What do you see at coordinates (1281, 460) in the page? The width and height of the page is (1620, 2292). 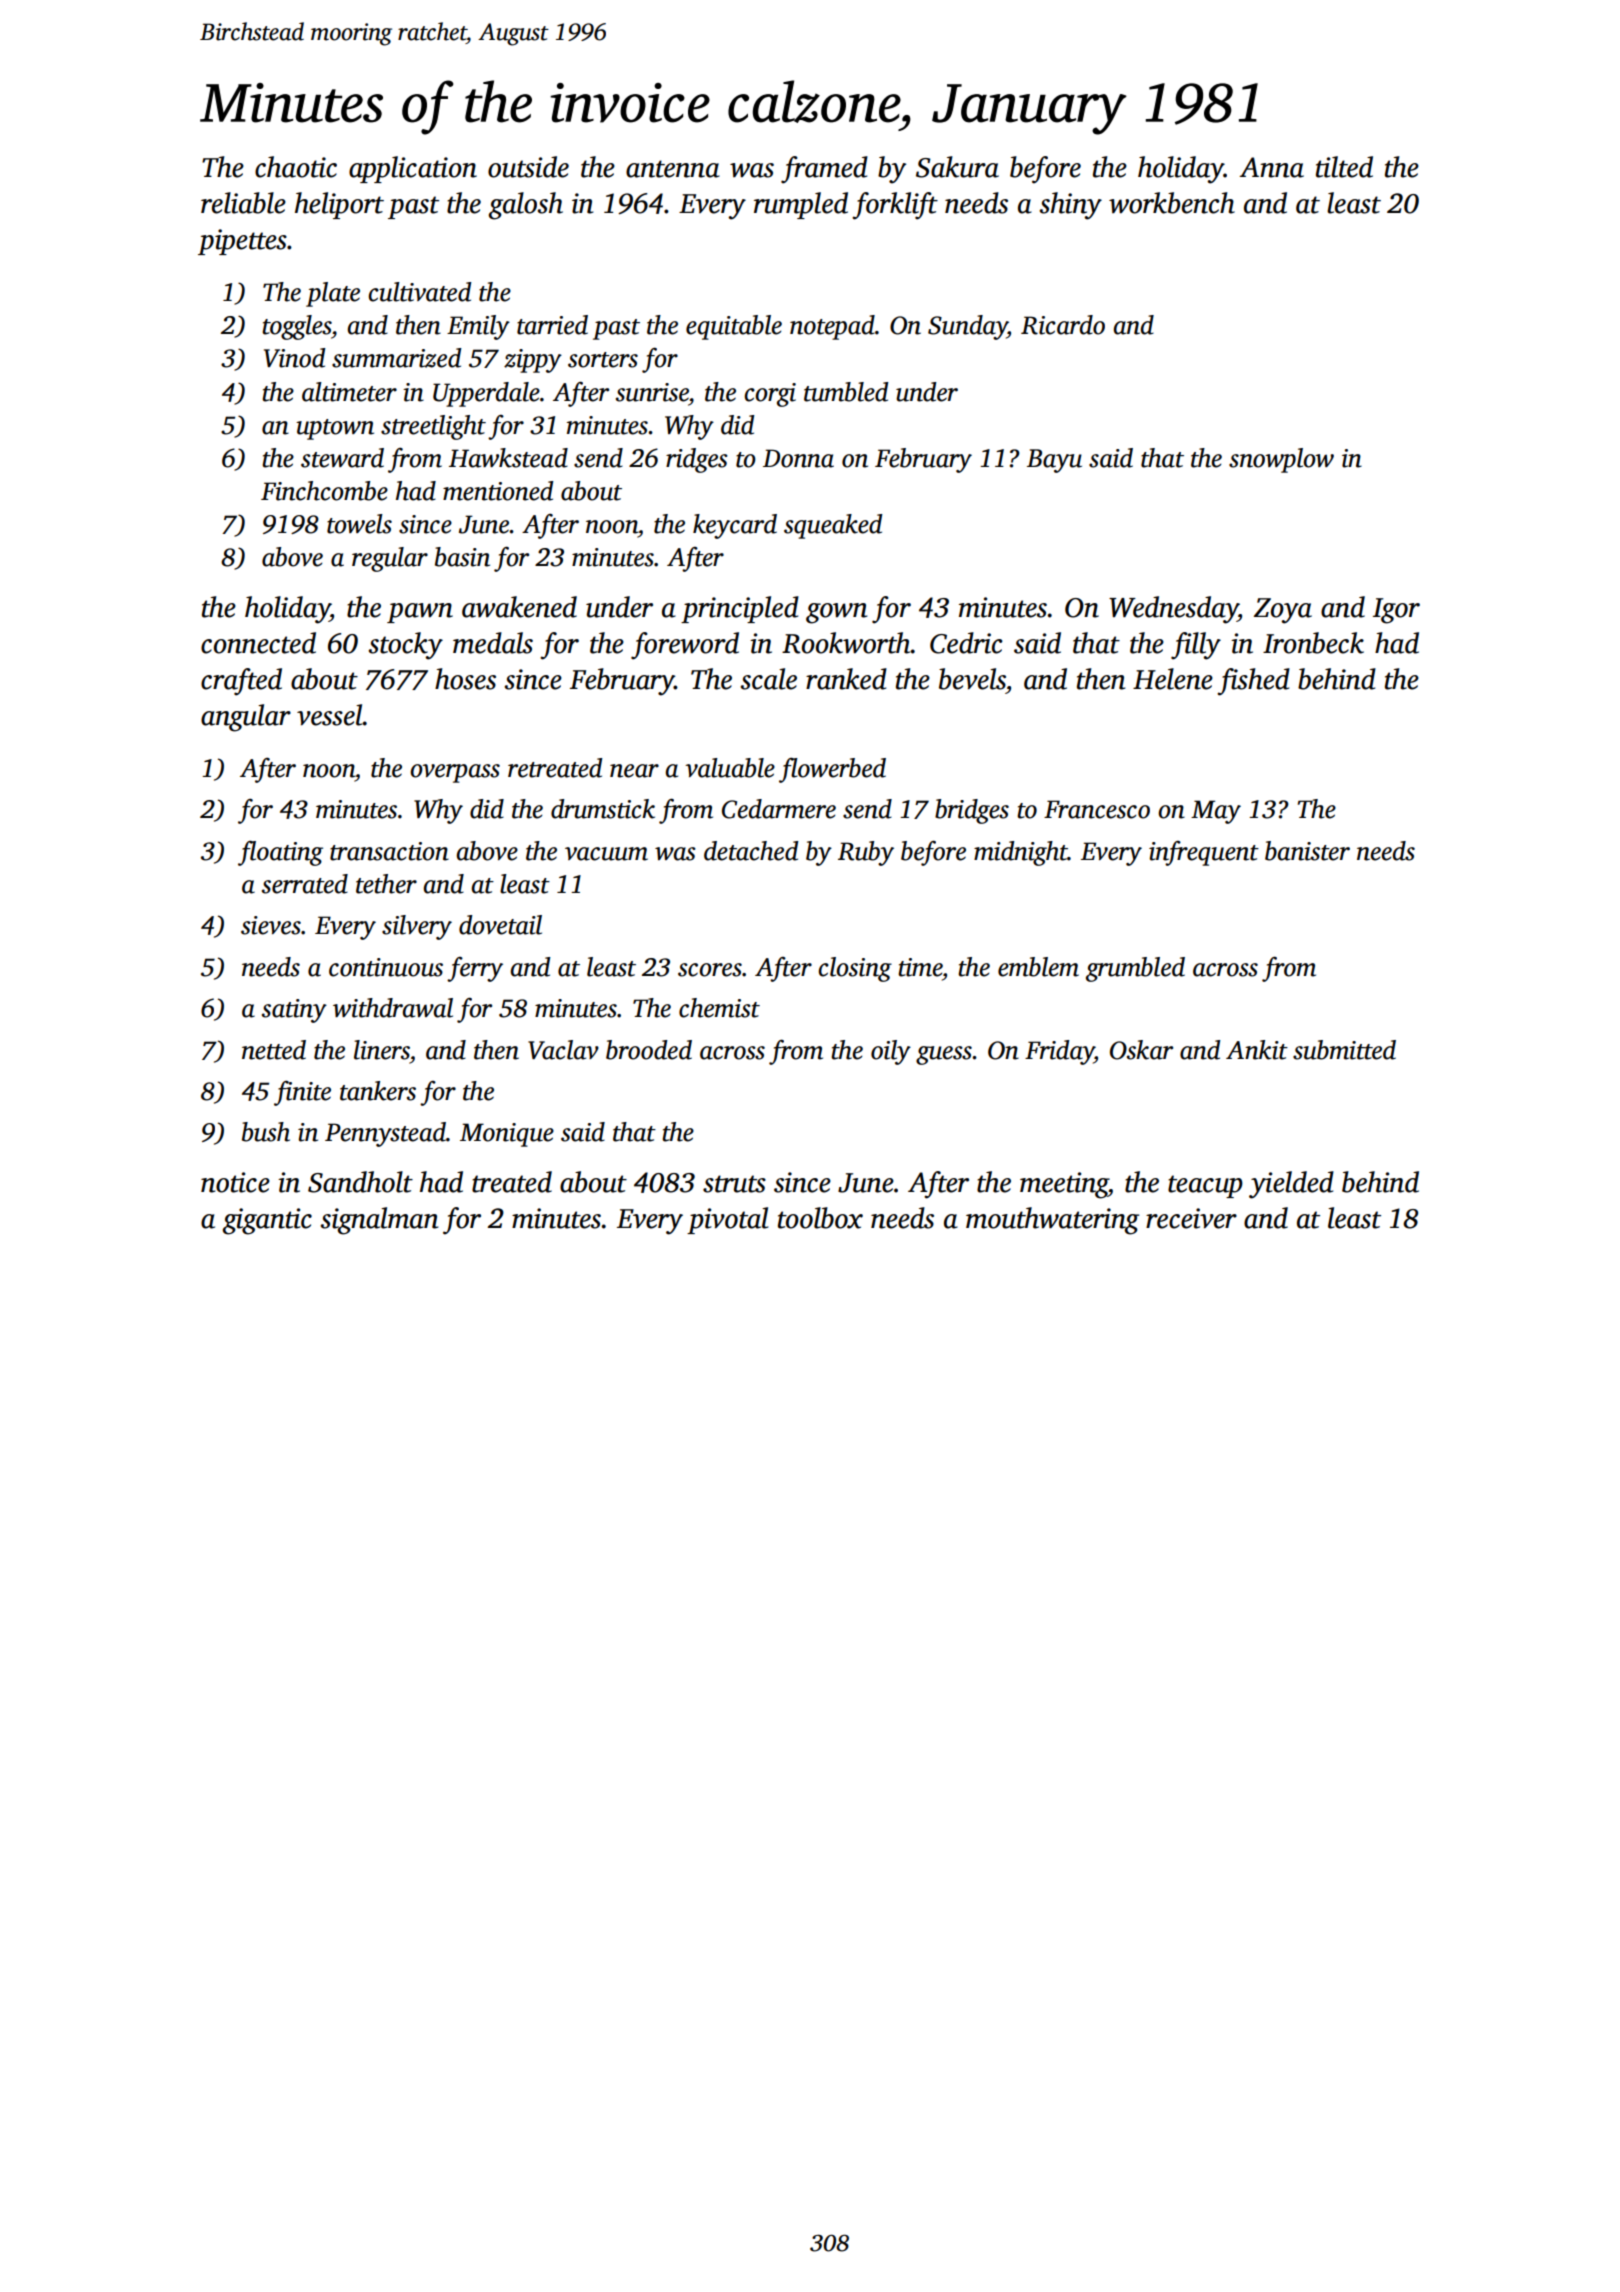 I see `snowplow` at bounding box center [1281, 460].
